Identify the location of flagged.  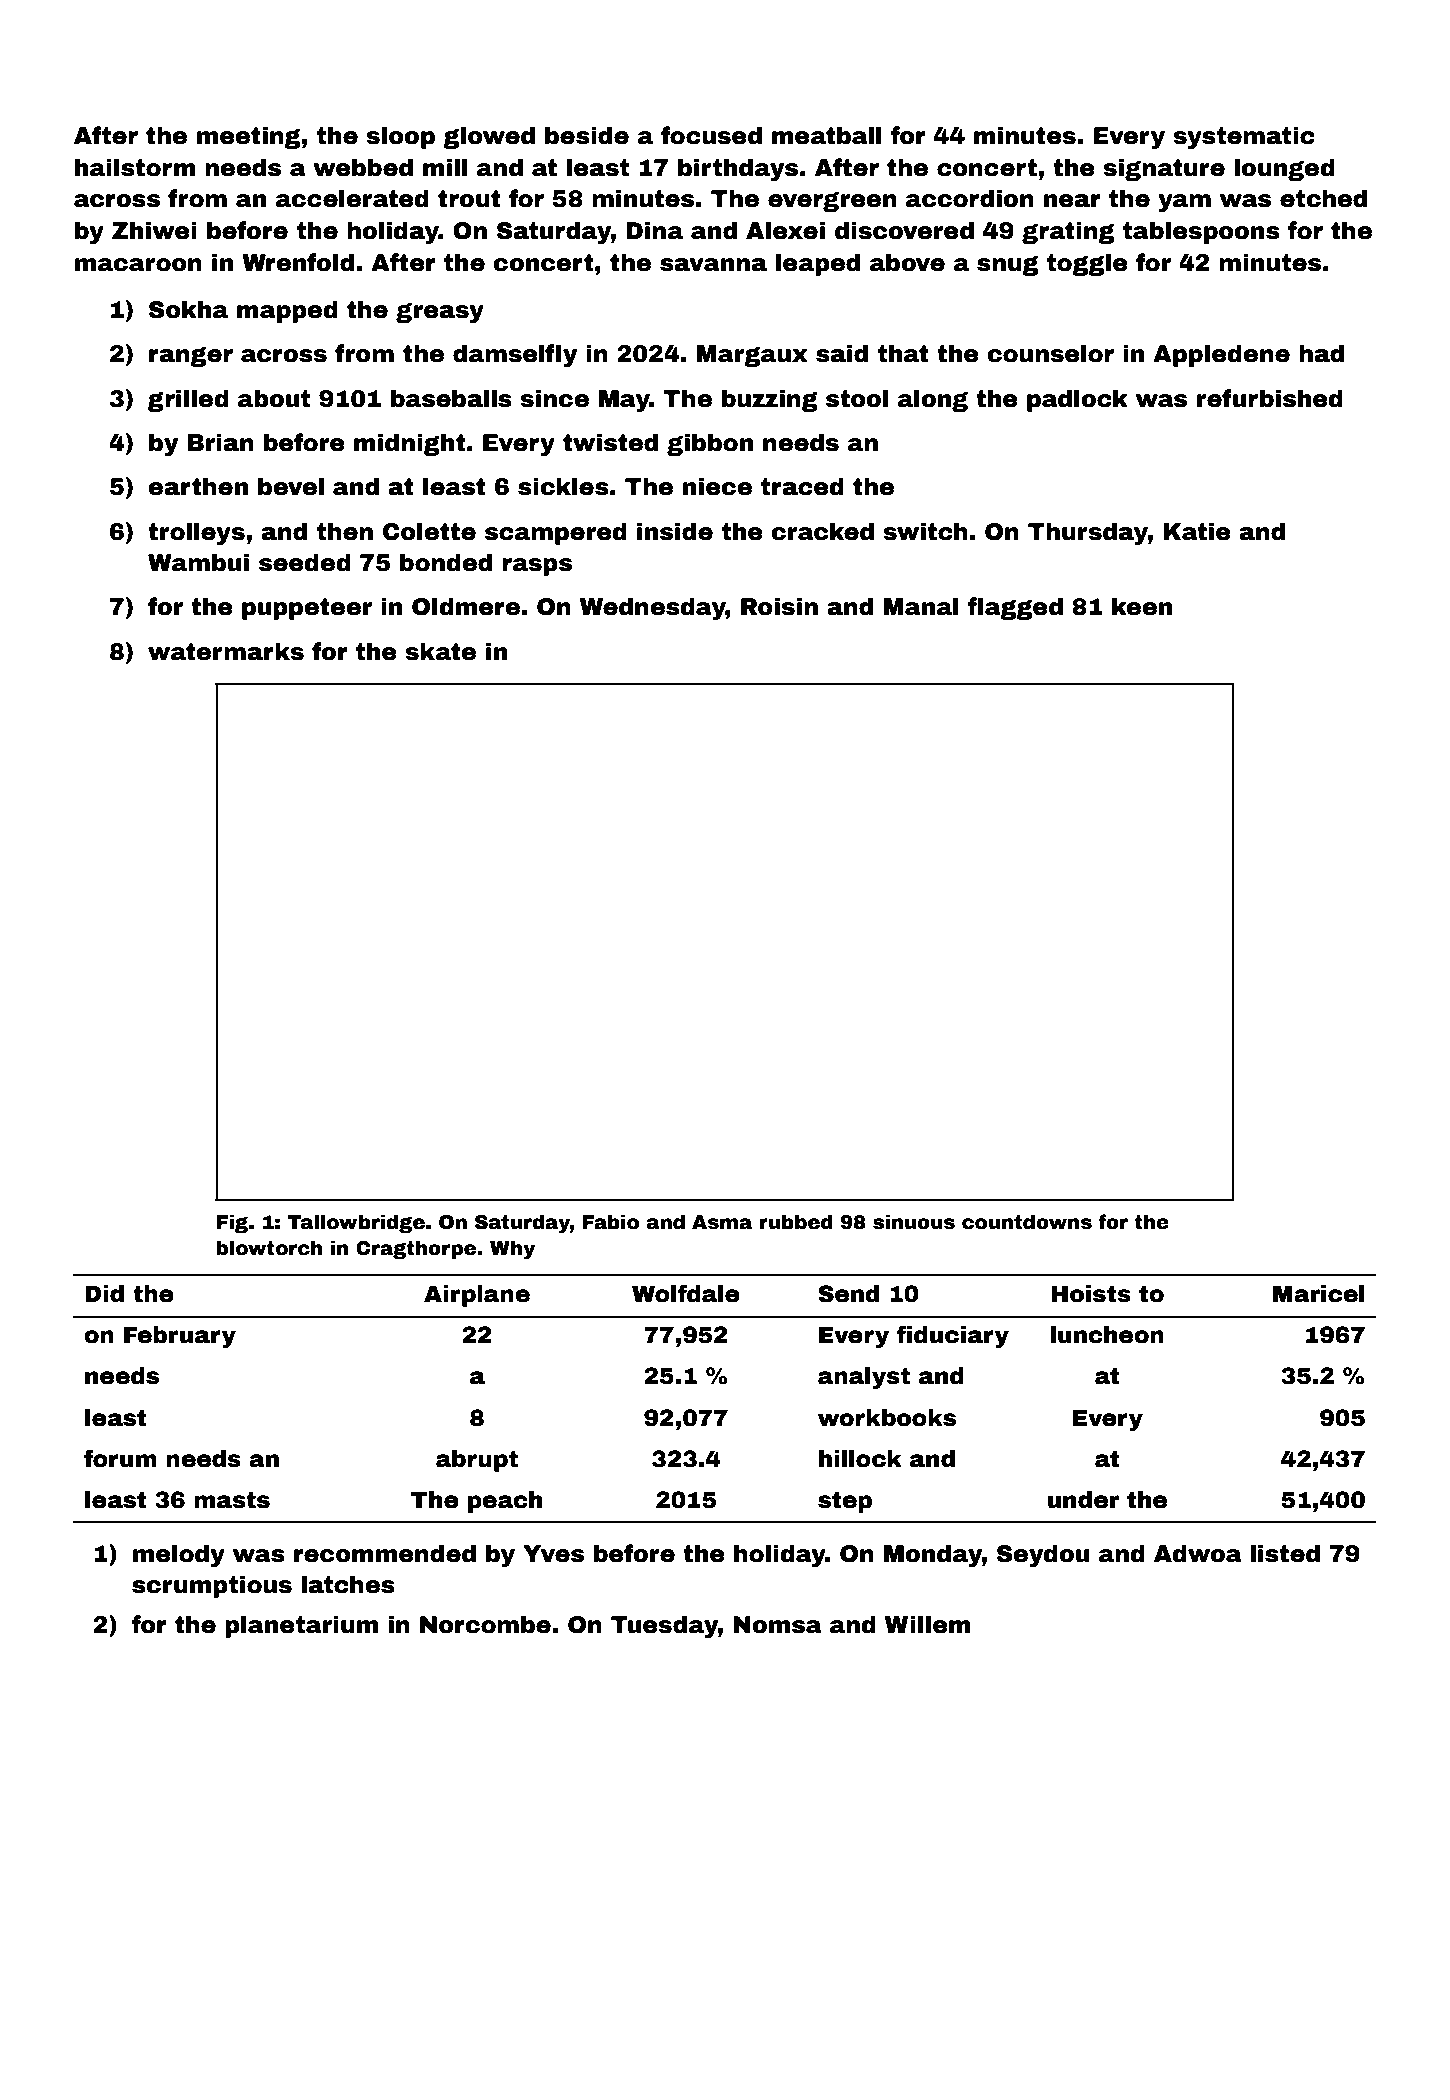
(1015, 608).
